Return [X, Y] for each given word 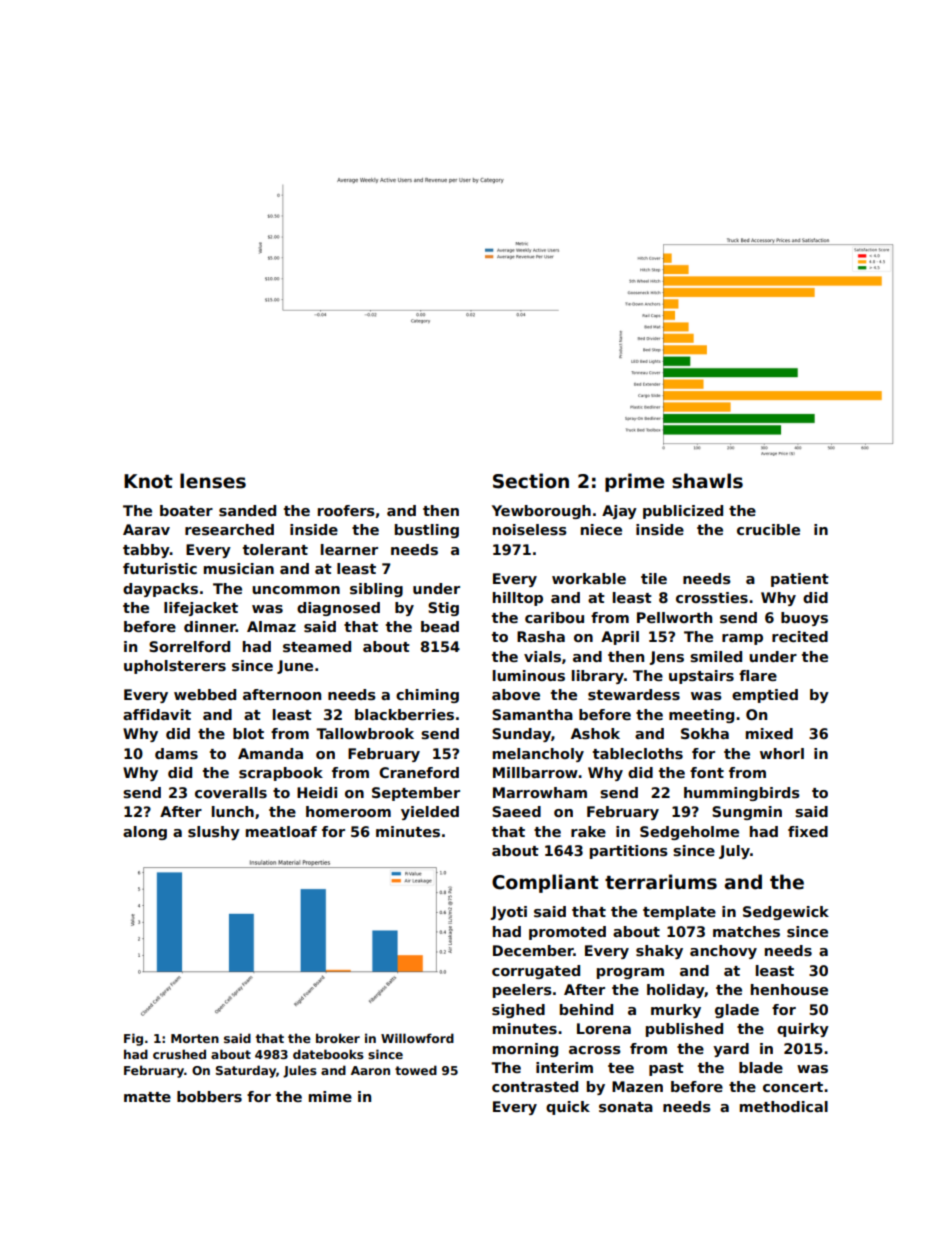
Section [531, 481]
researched [229, 529]
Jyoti [509, 913]
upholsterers [175, 667]
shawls [707, 481]
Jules [300, 1071]
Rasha [541, 636]
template [679, 913]
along [145, 833]
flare [758, 675]
